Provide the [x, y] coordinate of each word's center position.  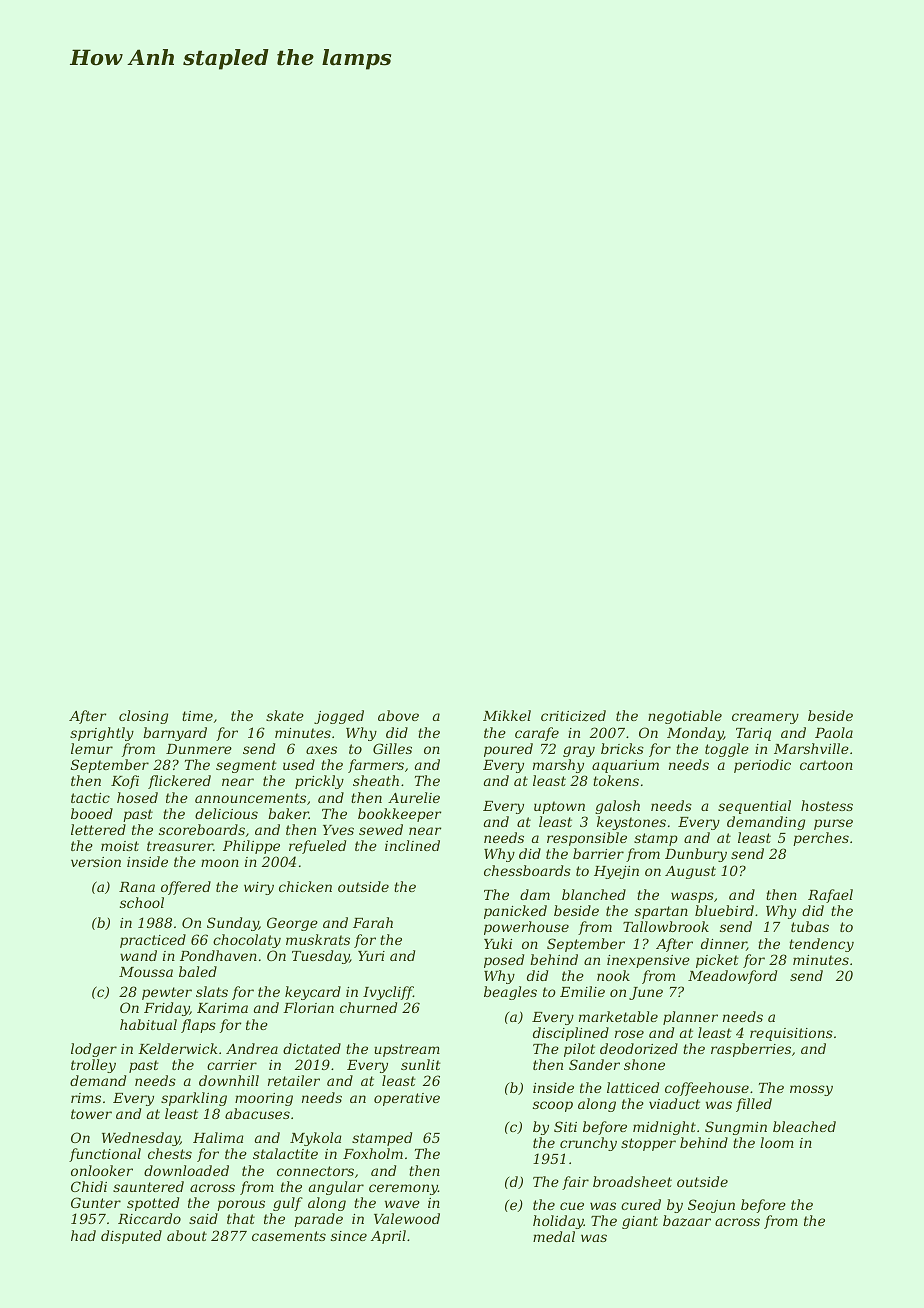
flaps [198, 1026]
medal [554, 1236]
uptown [559, 807]
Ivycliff [388, 993]
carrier [232, 1065]
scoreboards [202, 829]
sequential [754, 807]
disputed [131, 1237]
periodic [762, 766]
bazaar [687, 1220]
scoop [553, 1106]
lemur [92, 748]
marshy [558, 766]
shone [644, 1064]
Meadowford [732, 977]
